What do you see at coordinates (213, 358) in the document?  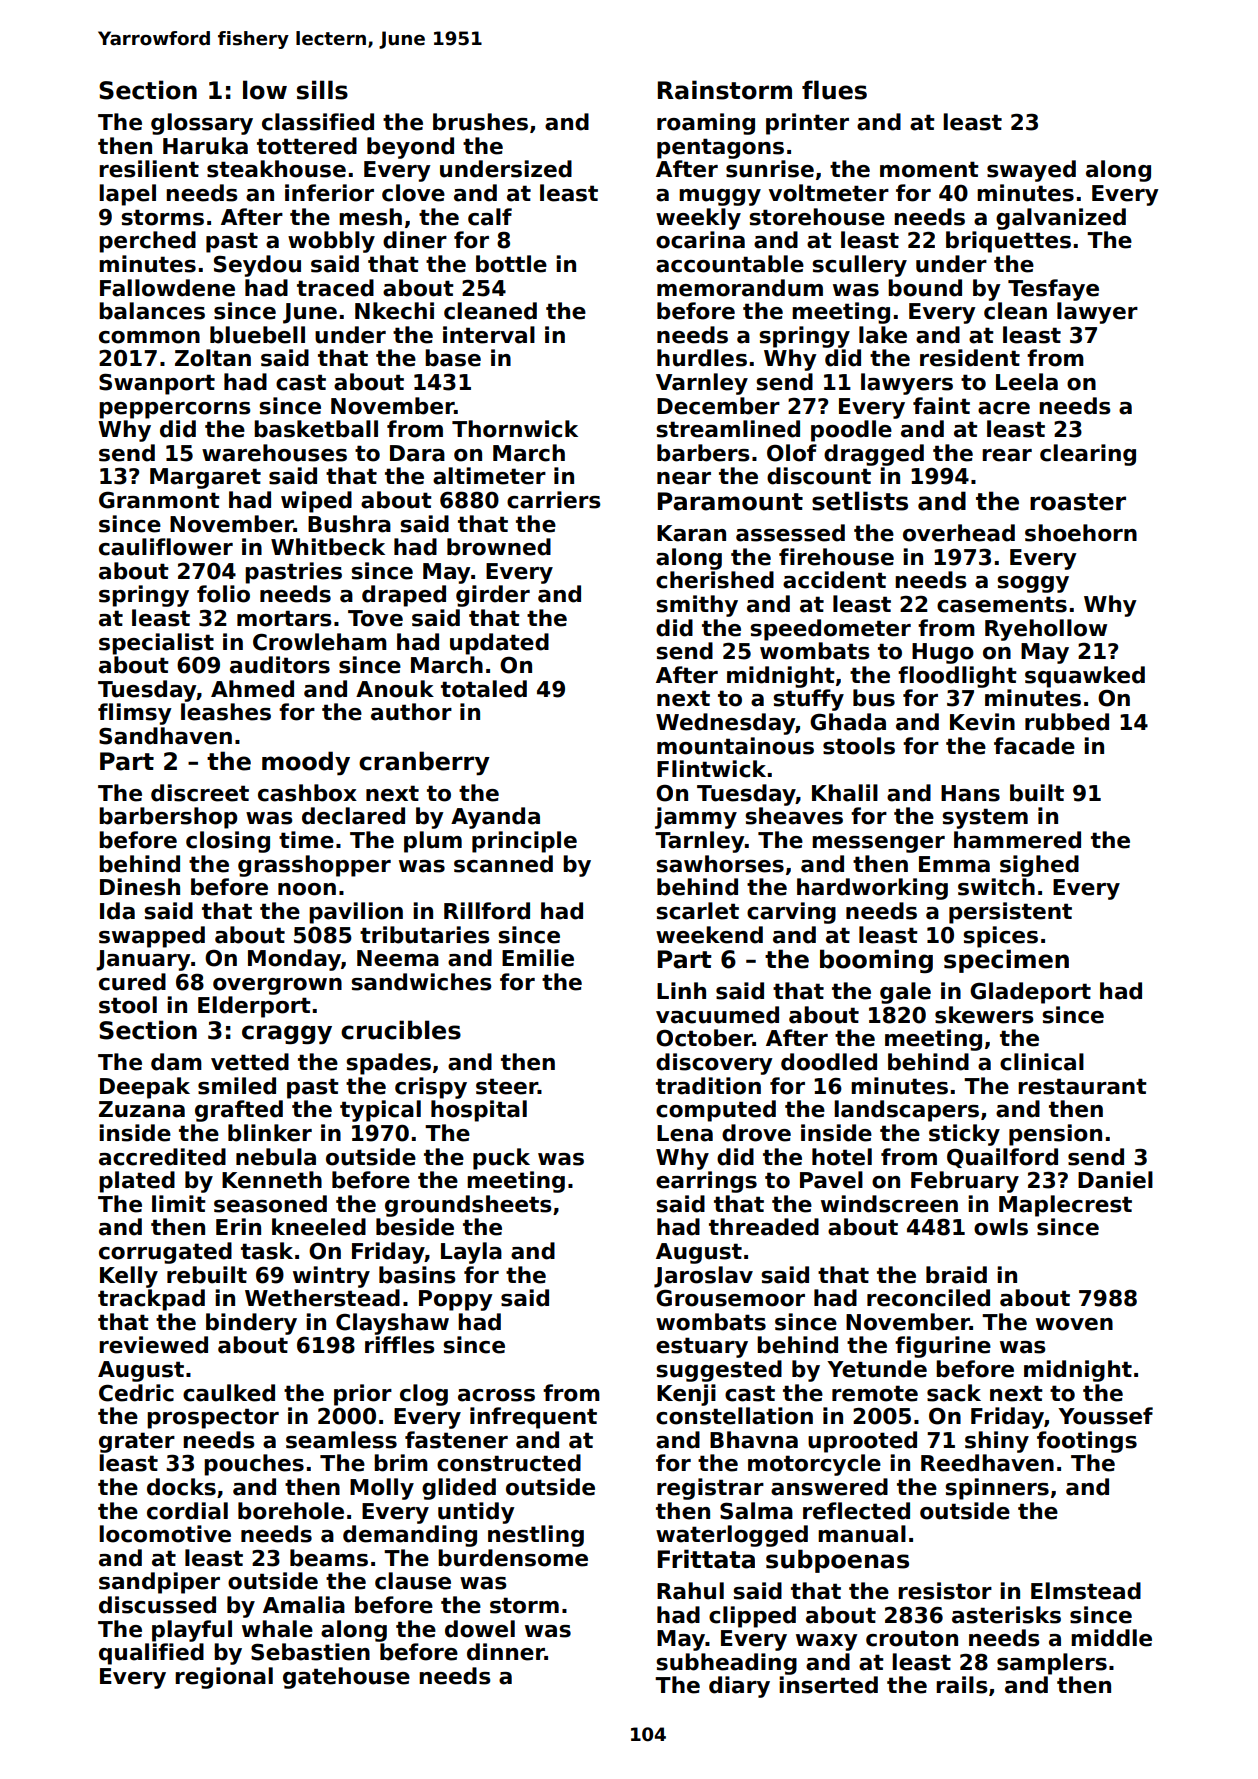 I see `Zoltan` at bounding box center [213, 358].
